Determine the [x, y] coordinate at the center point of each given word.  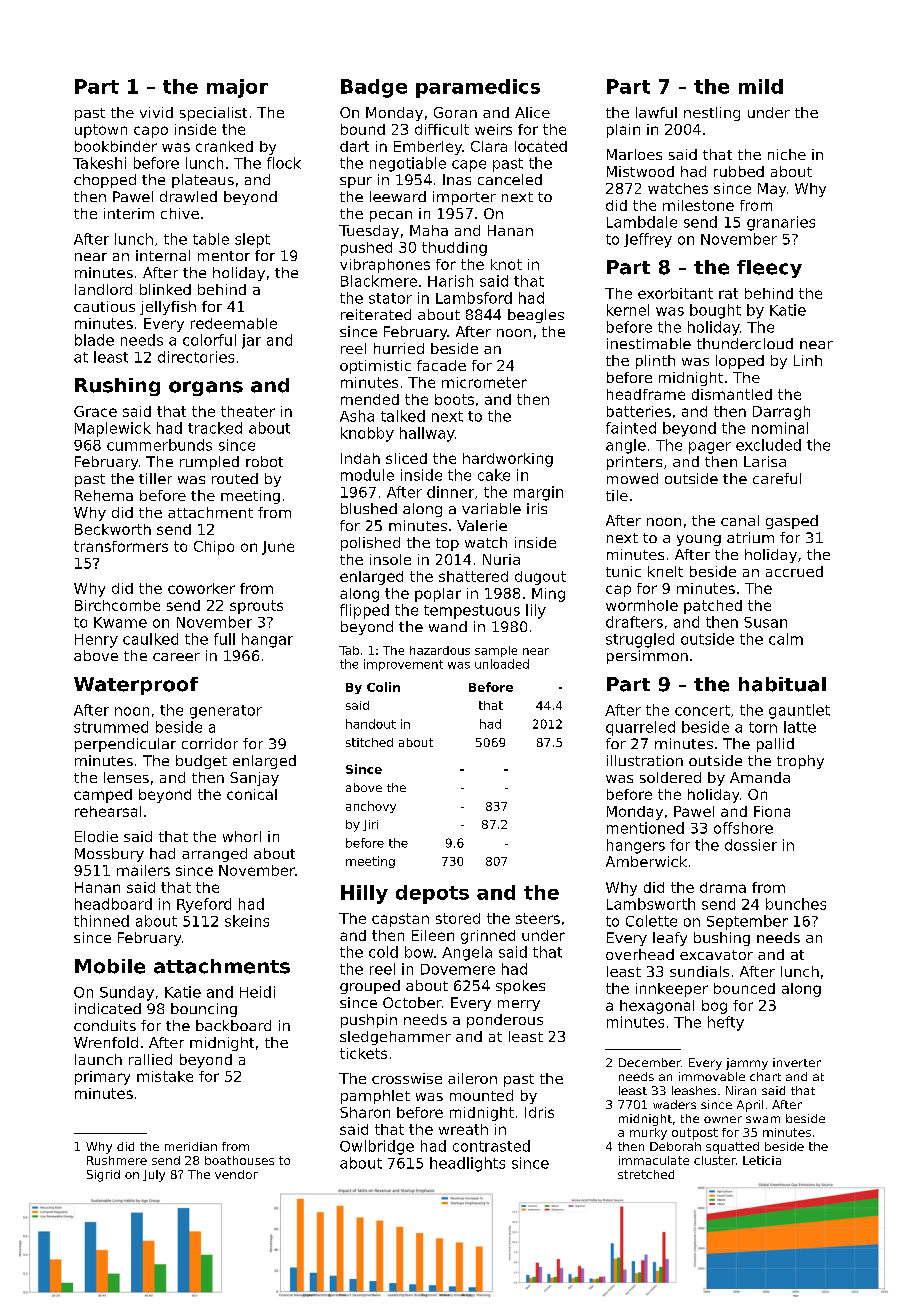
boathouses [239, 1160]
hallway [427, 434]
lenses [126, 777]
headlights [467, 1164]
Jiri [370, 825]
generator [226, 712]
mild [761, 86]
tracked [215, 428]
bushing [722, 939]
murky [648, 1134]
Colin [383, 687]
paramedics [478, 88]
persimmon [647, 657]
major [237, 88]
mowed [632, 478]
